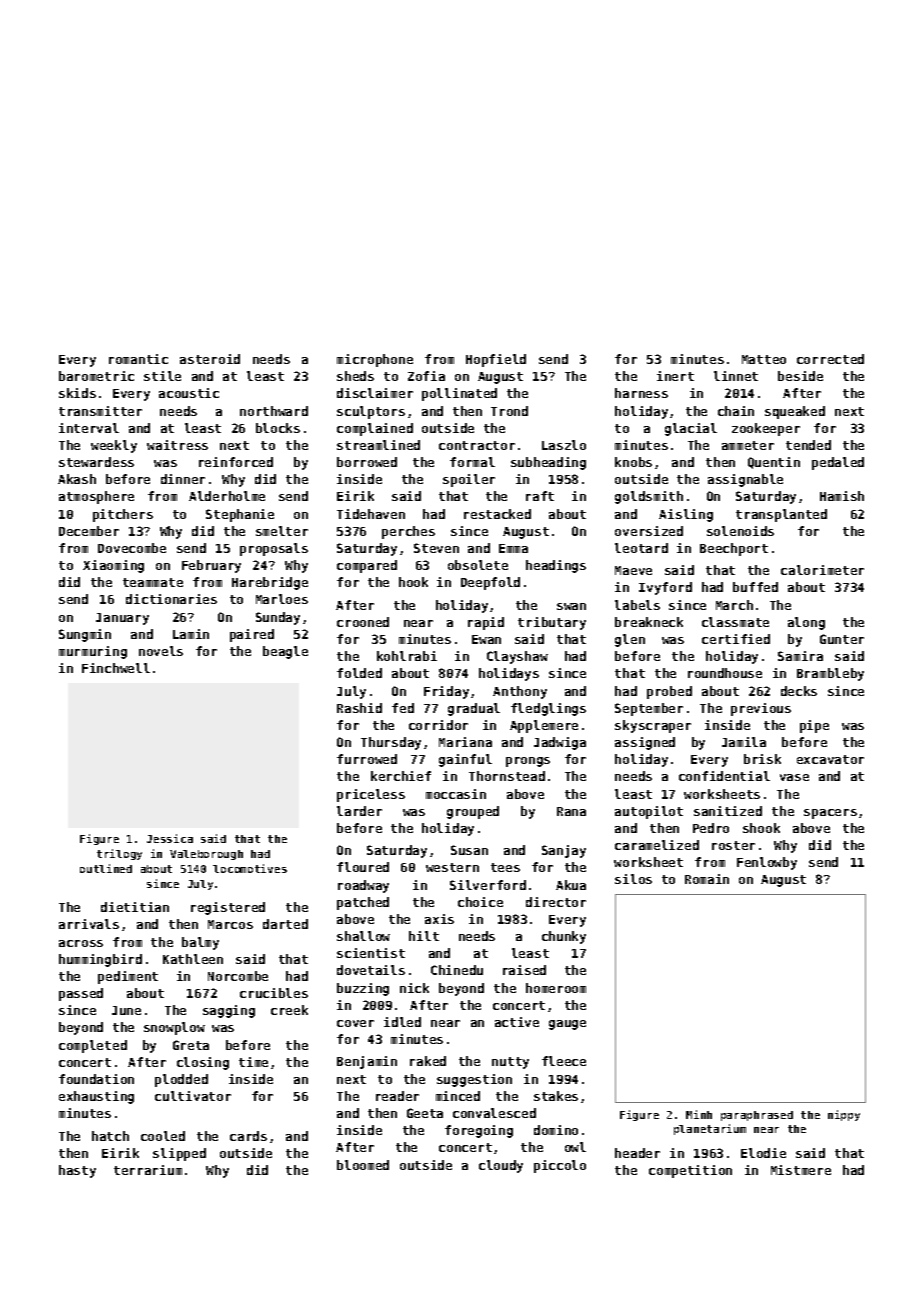 This page has width=924, height=1308. What do you see at coordinates (488, 885) in the page?
I see `Silverford` at bounding box center [488, 885].
